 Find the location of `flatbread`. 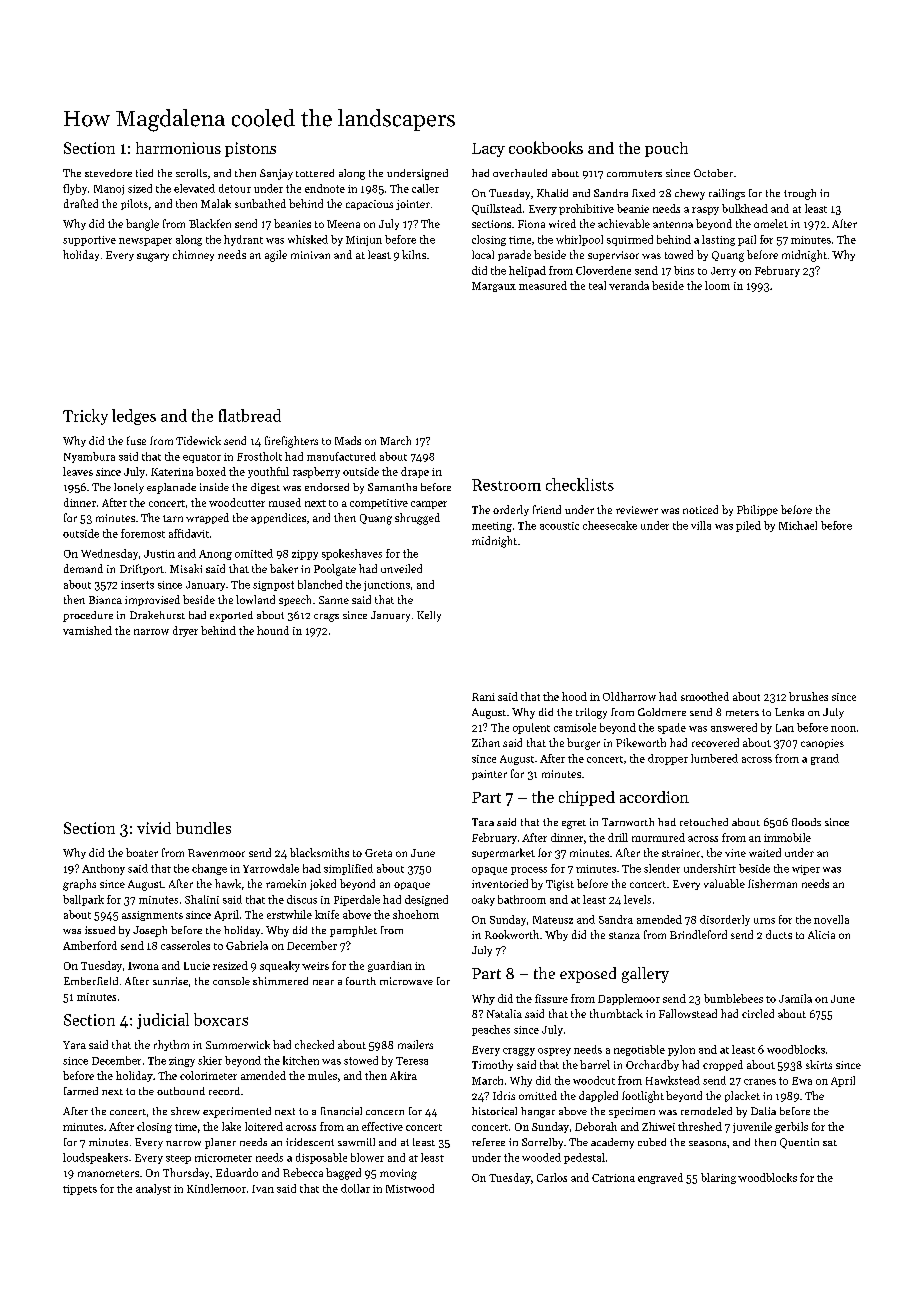

flatbread is located at coordinates (250, 415).
